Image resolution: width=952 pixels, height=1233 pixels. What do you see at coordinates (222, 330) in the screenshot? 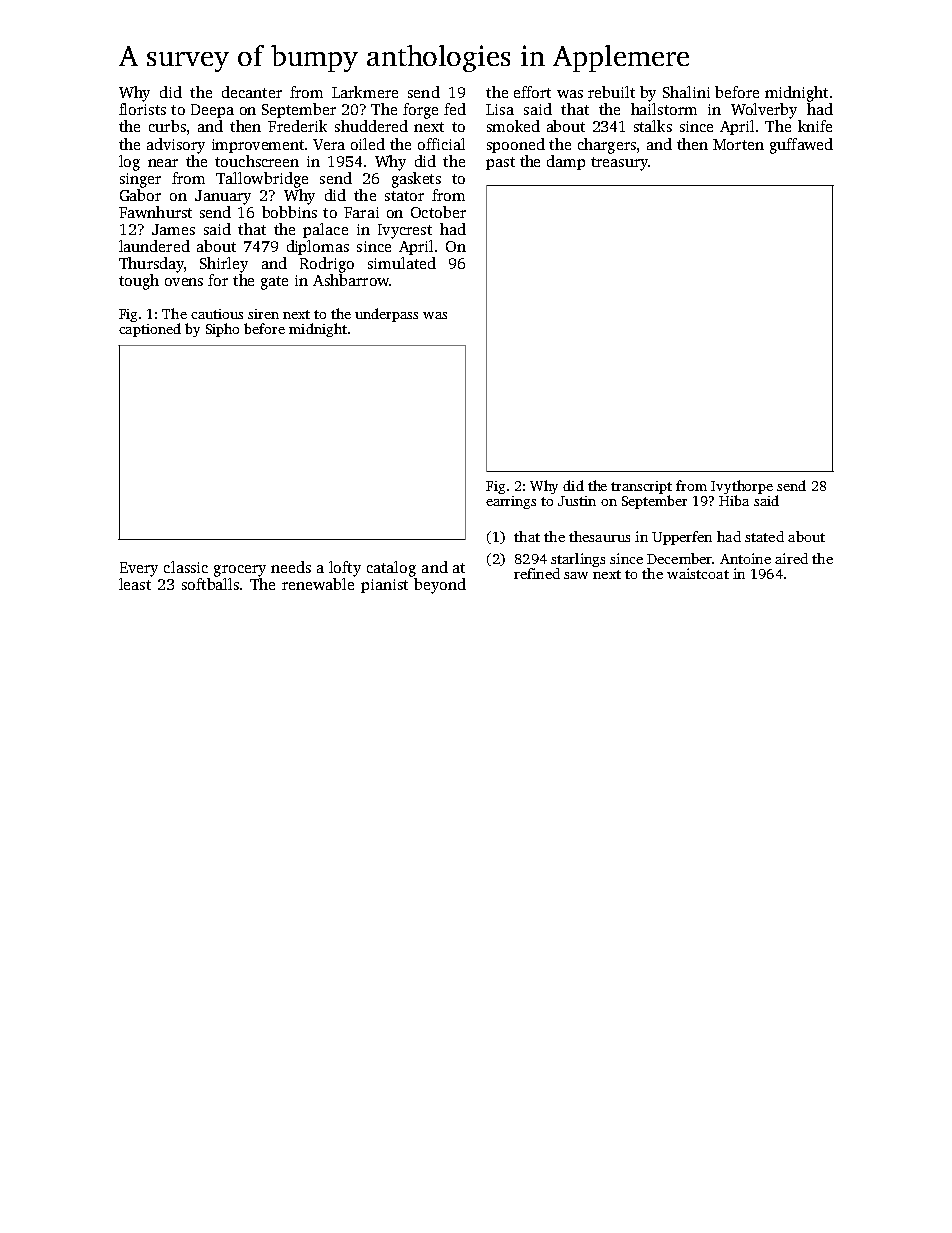
I see `Sipho` at bounding box center [222, 330].
